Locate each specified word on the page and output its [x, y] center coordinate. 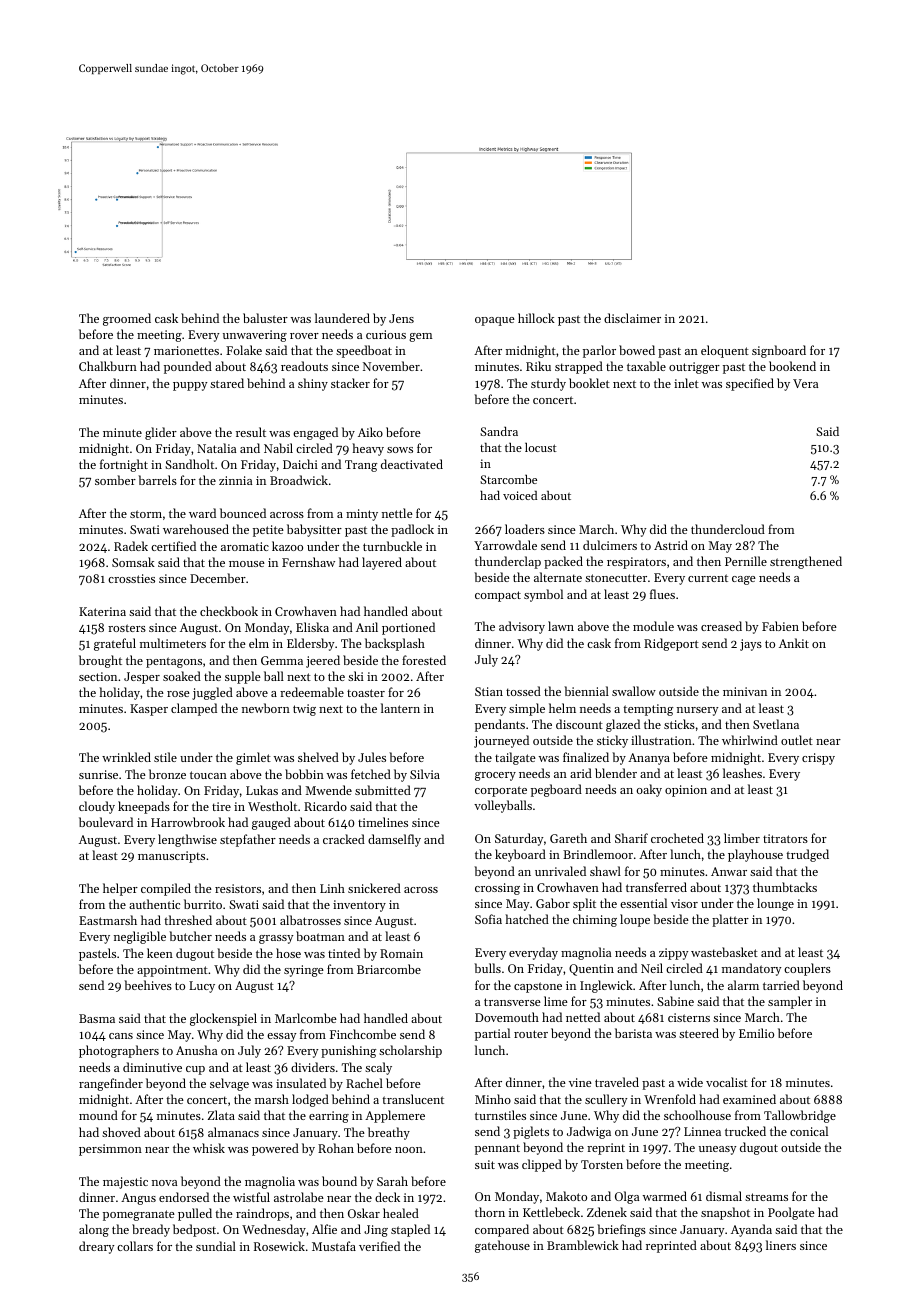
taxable [646, 366]
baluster [265, 318]
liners [781, 1245]
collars [135, 1246]
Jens [401, 318]
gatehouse [502, 1246]
